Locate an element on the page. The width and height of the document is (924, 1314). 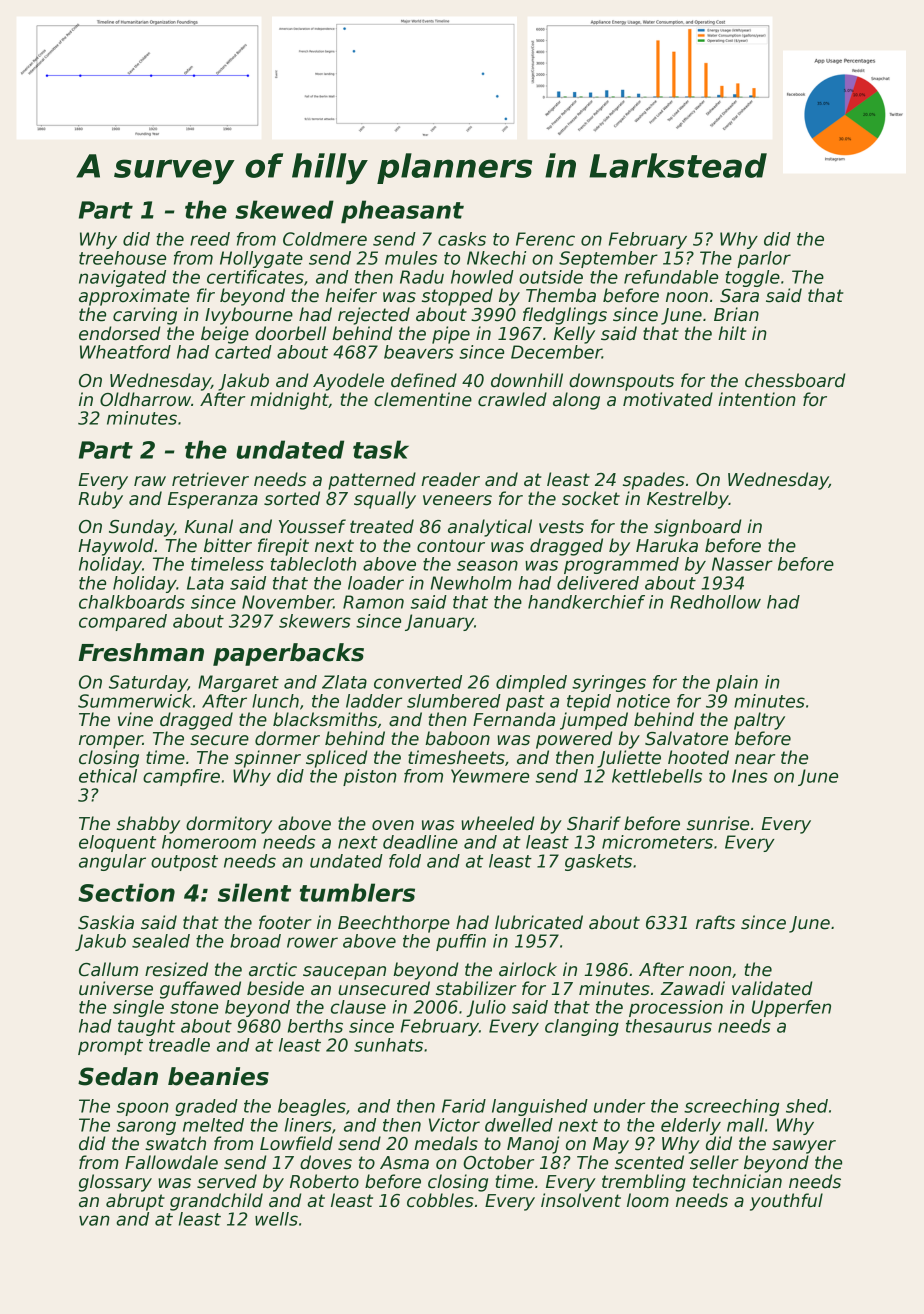
kettlebells is located at coordinates (657, 776).
